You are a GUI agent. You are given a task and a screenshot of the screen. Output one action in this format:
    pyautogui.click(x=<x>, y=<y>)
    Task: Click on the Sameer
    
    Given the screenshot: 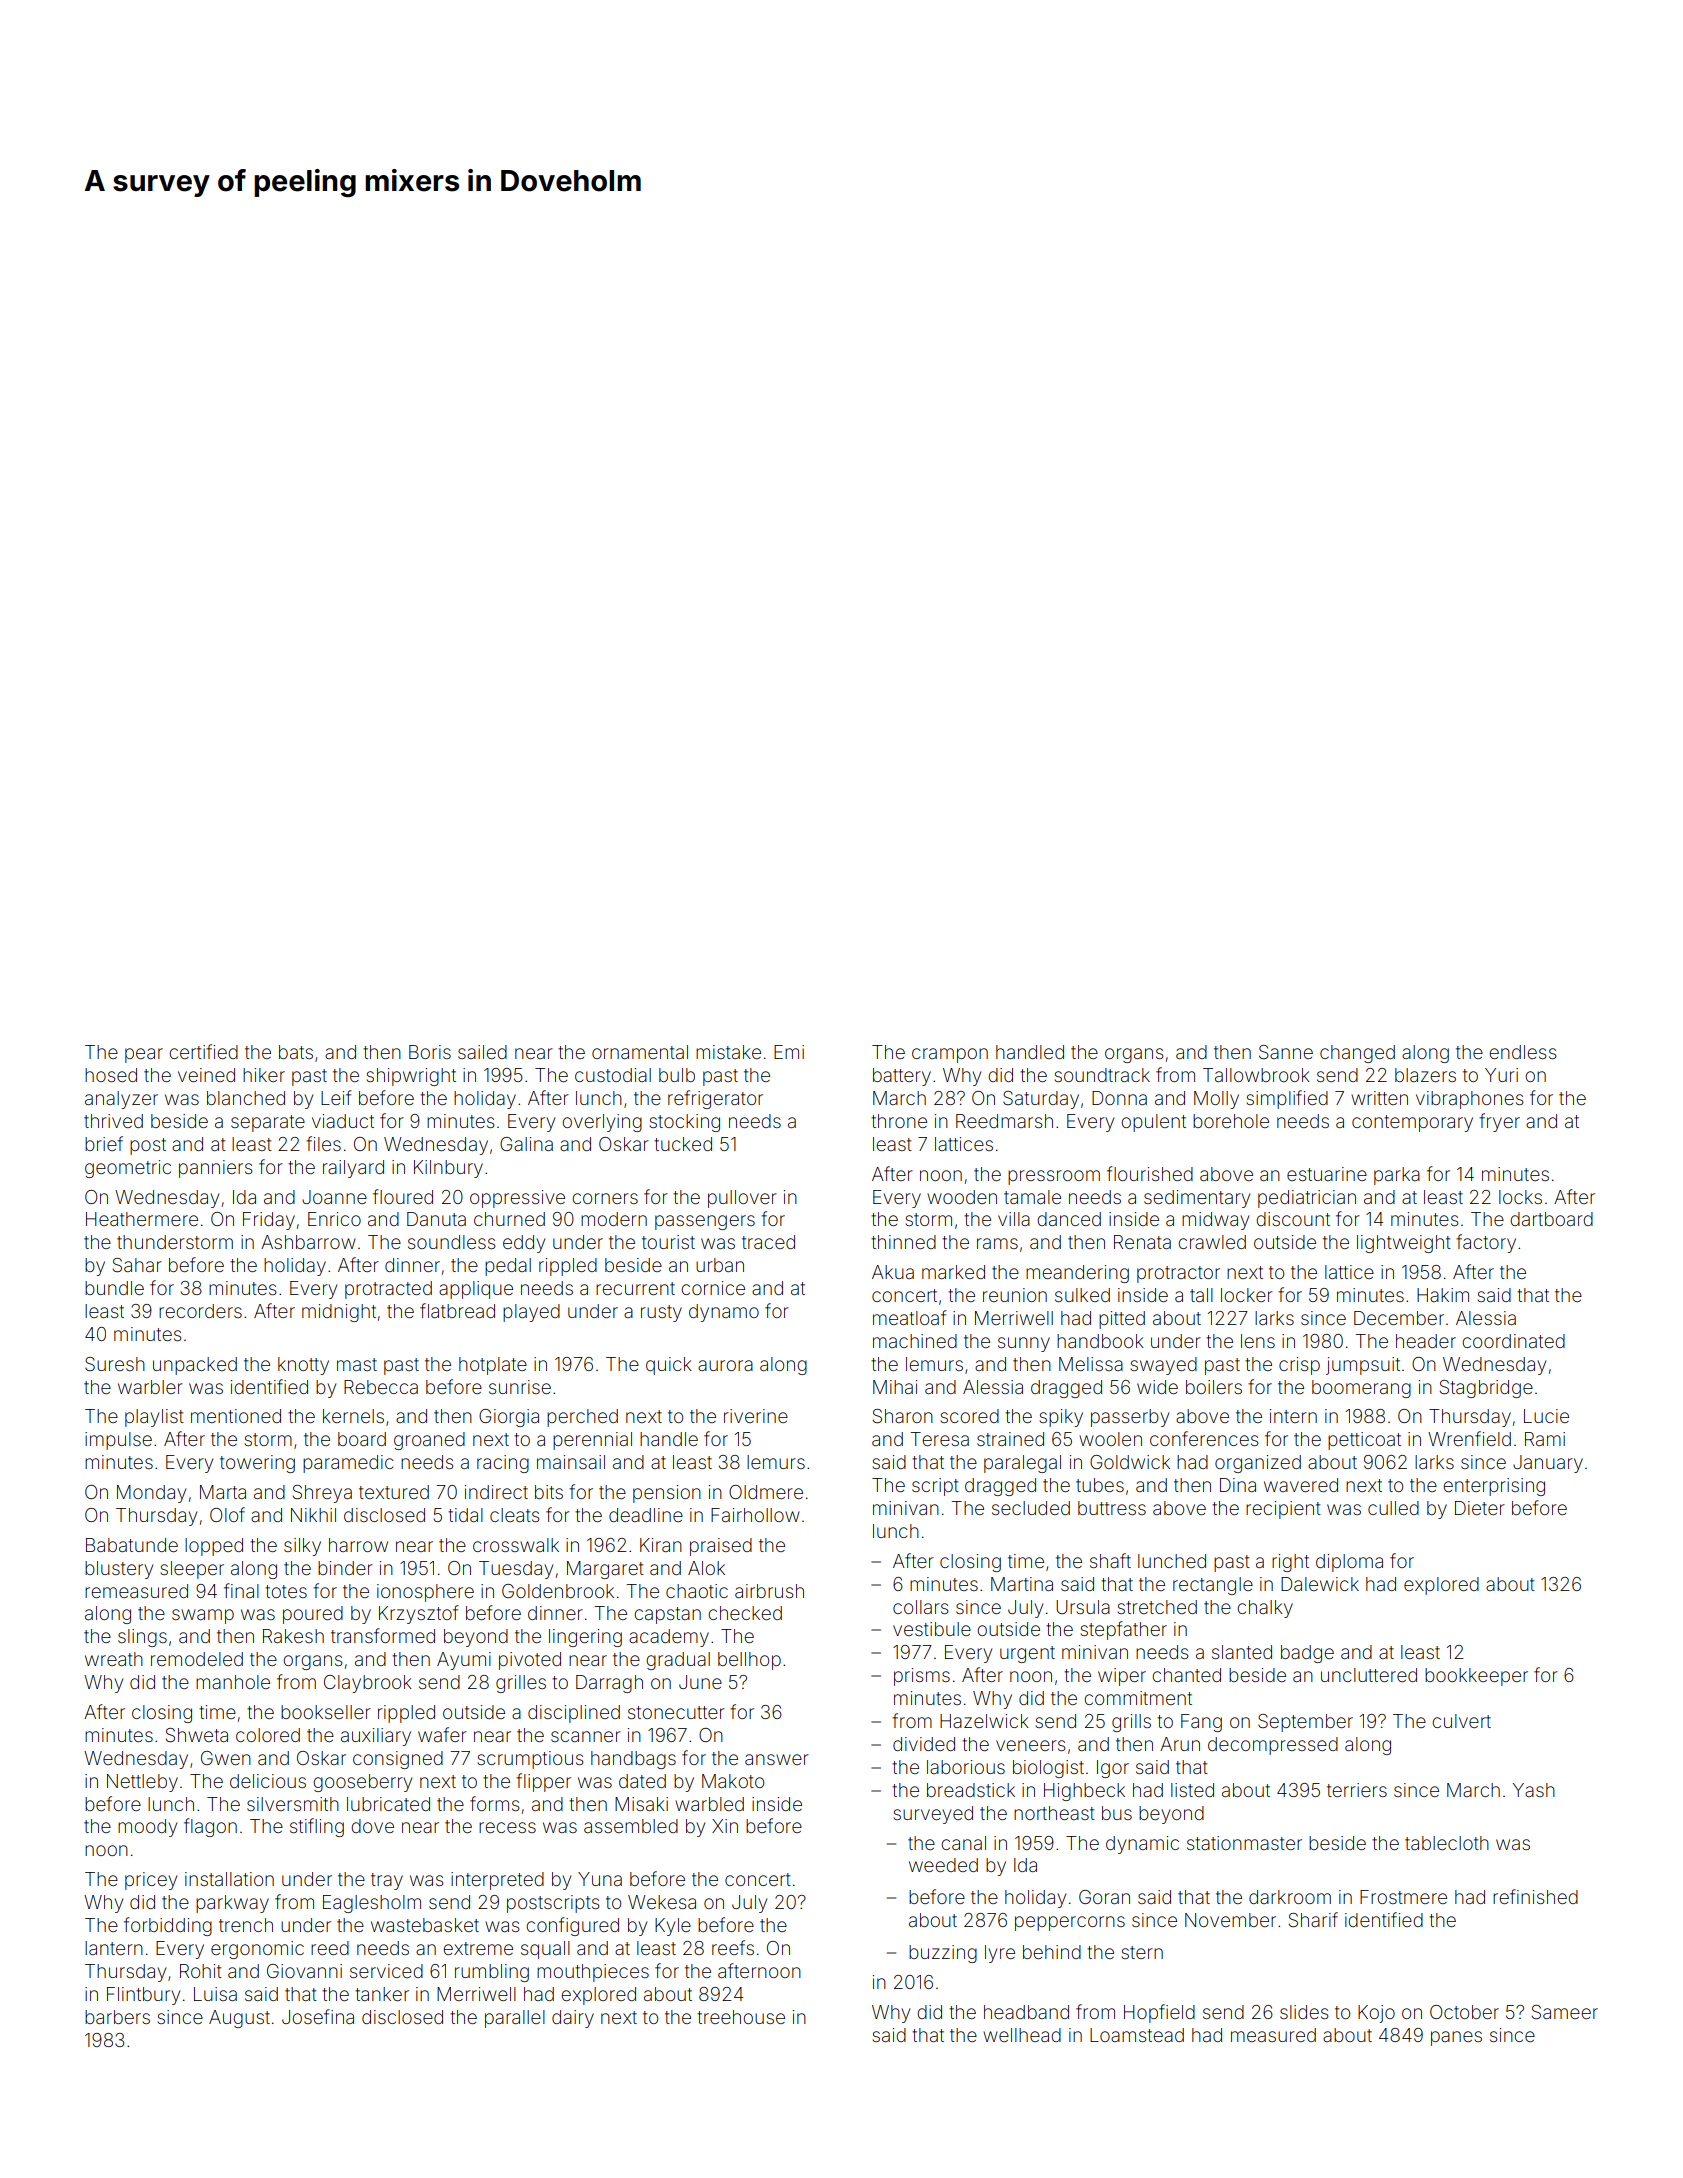 What is the action you would take?
    pyautogui.click(x=1565, y=2012)
